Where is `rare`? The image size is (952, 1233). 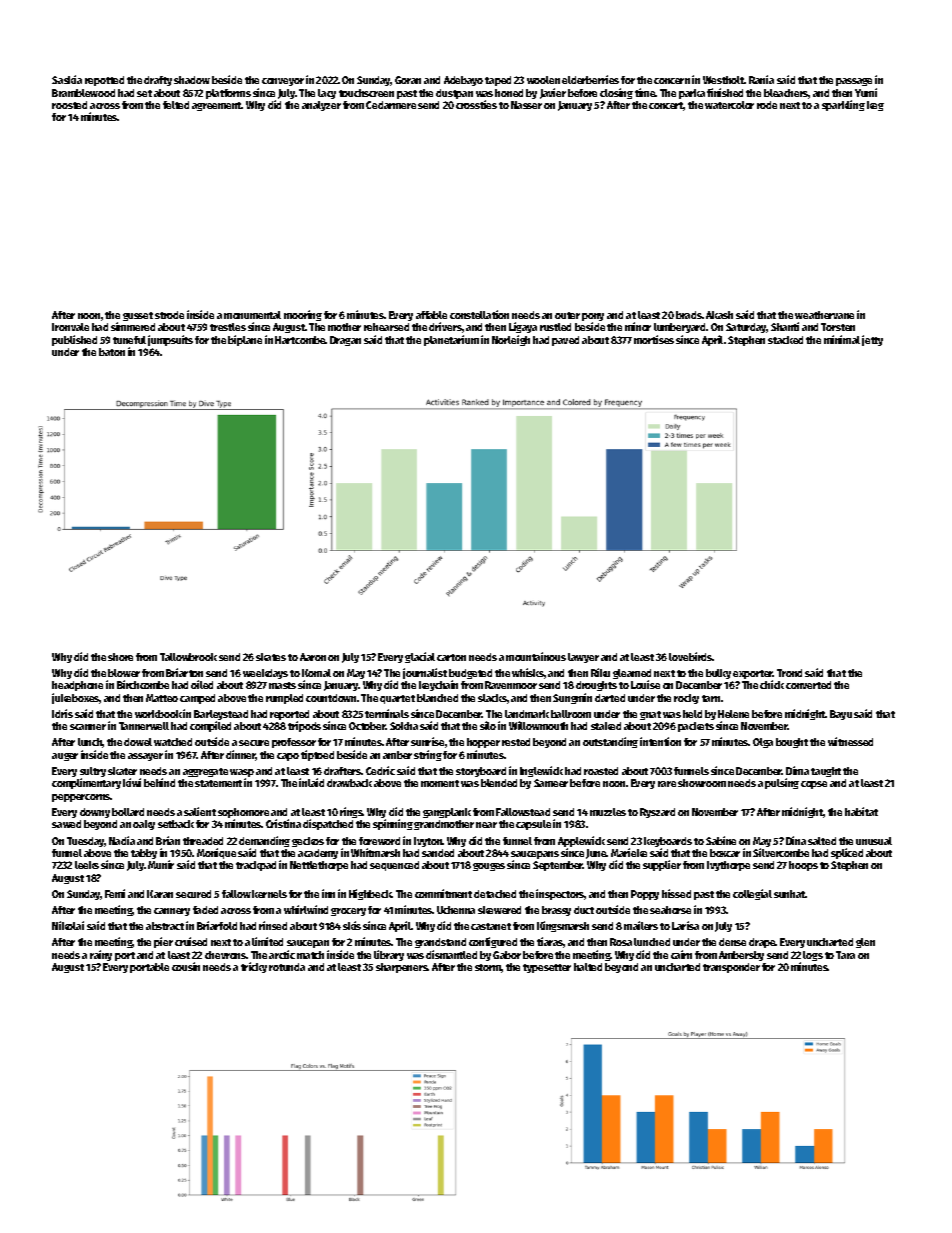
rare is located at coordinates (667, 784).
